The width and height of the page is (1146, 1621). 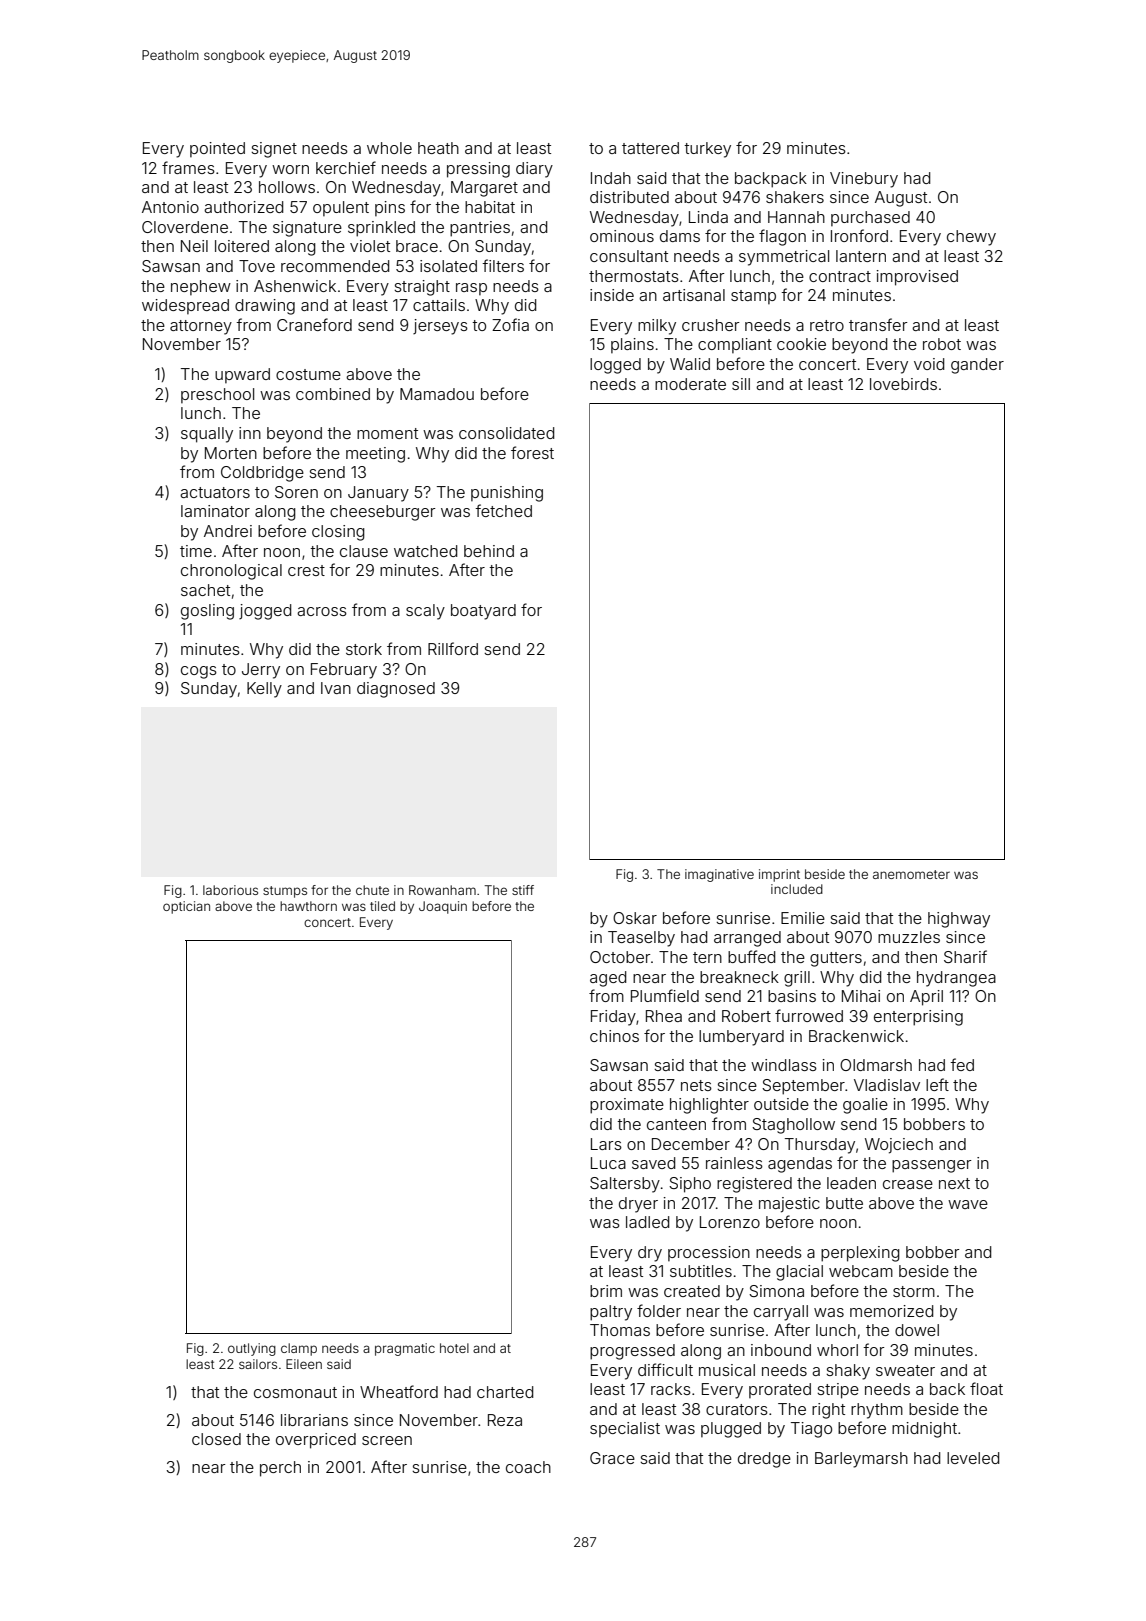 What do you see at coordinates (650, 148) in the page?
I see `tattered` at bounding box center [650, 148].
